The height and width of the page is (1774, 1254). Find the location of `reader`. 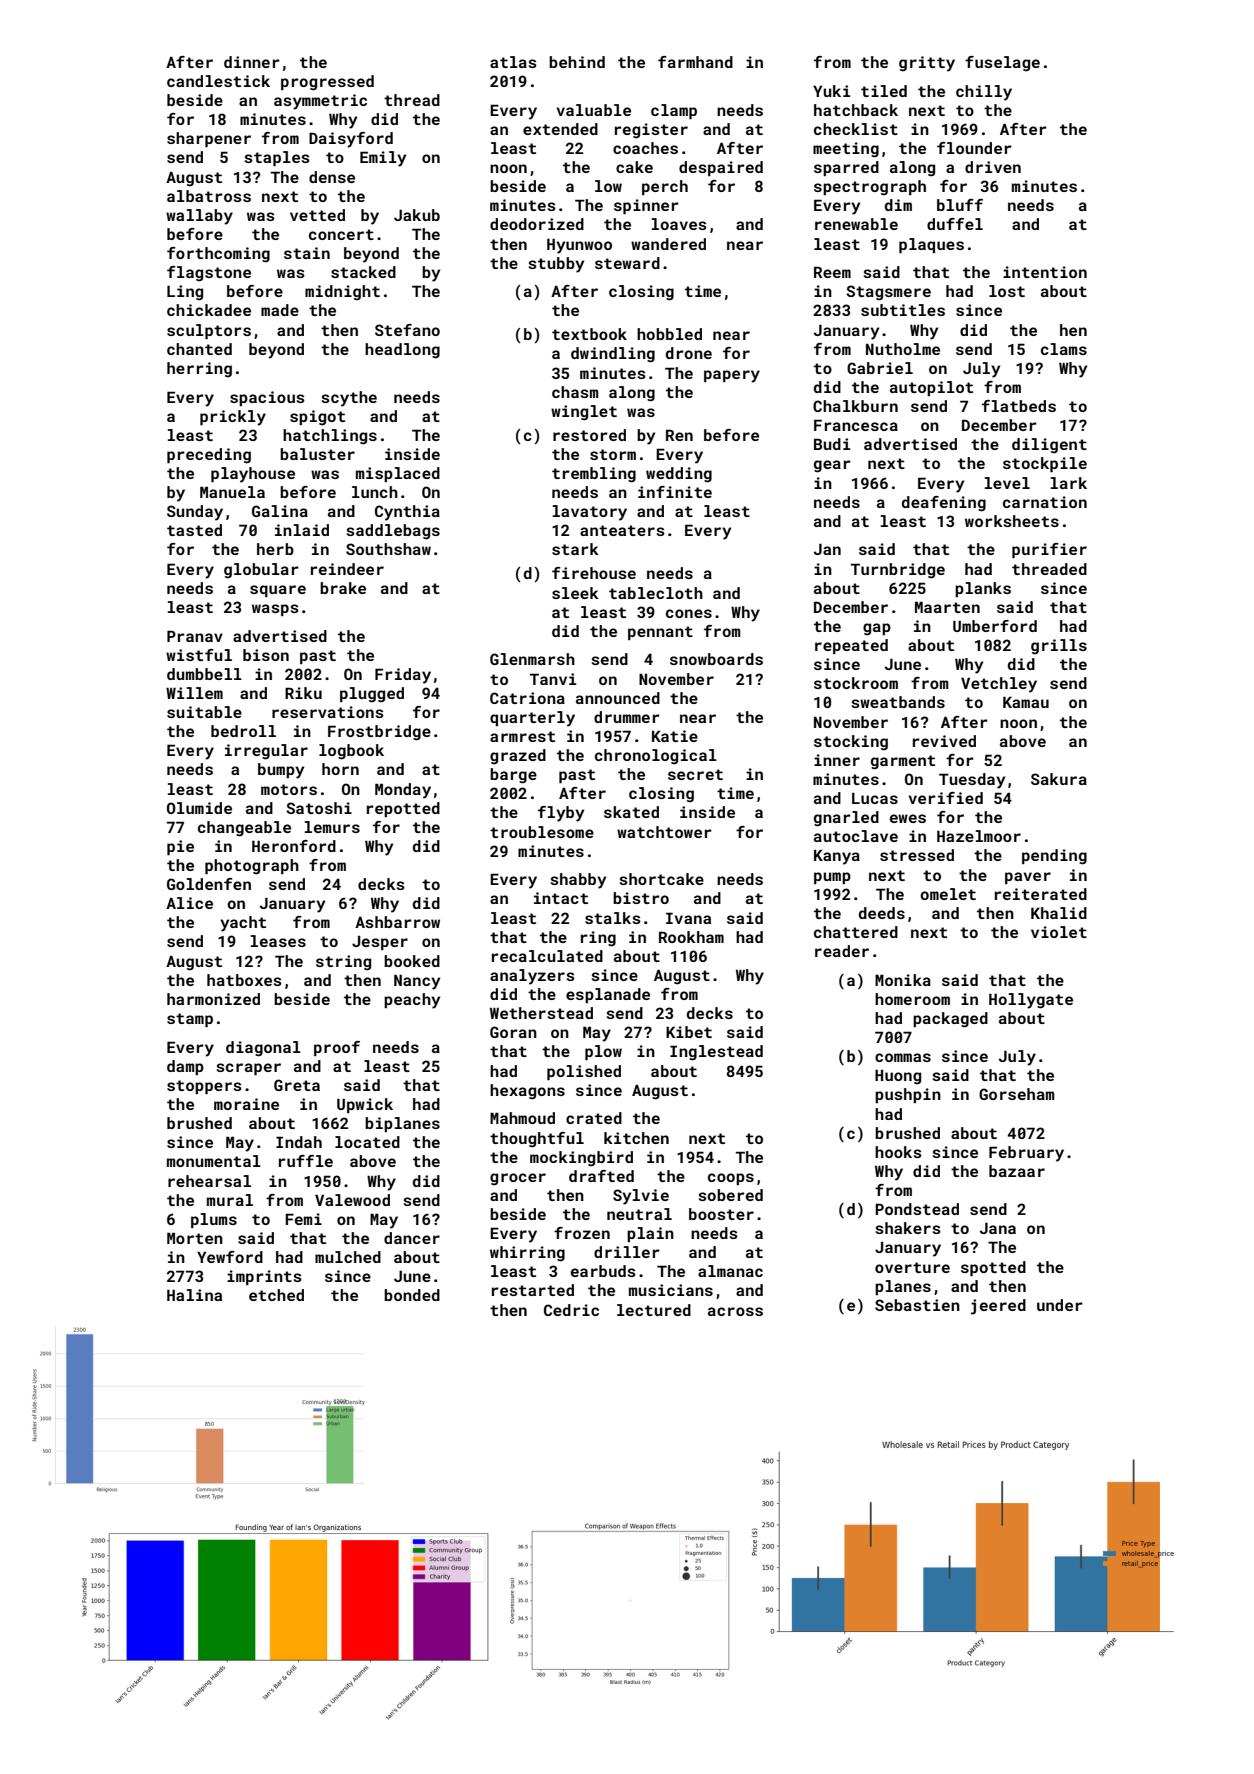

reader is located at coordinates (842, 951).
